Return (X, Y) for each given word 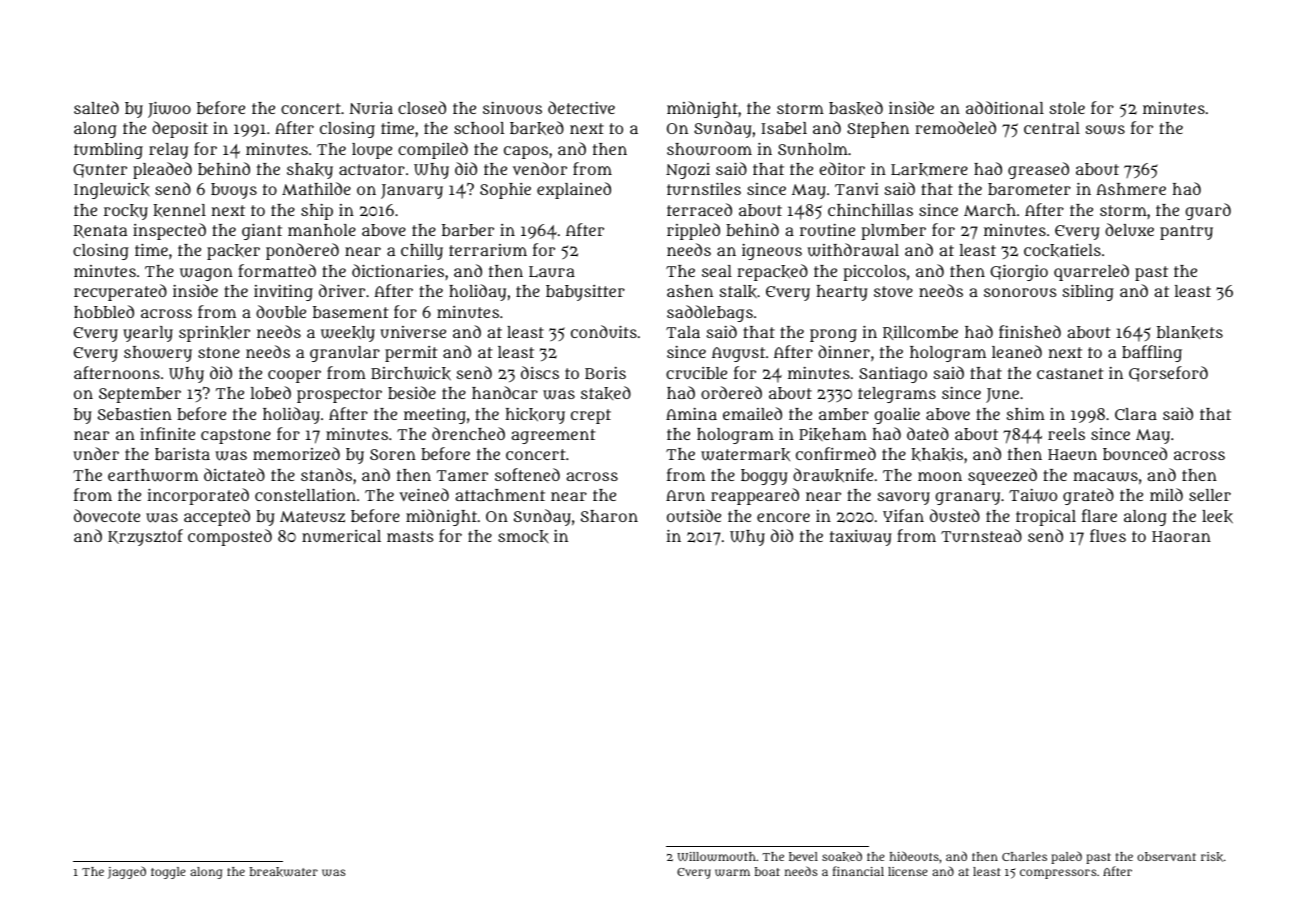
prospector (339, 395)
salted (96, 107)
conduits (604, 331)
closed (422, 107)
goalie (897, 416)
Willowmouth (716, 856)
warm (732, 872)
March (990, 210)
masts (410, 536)
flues (1108, 535)
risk (1212, 857)
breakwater (284, 872)
